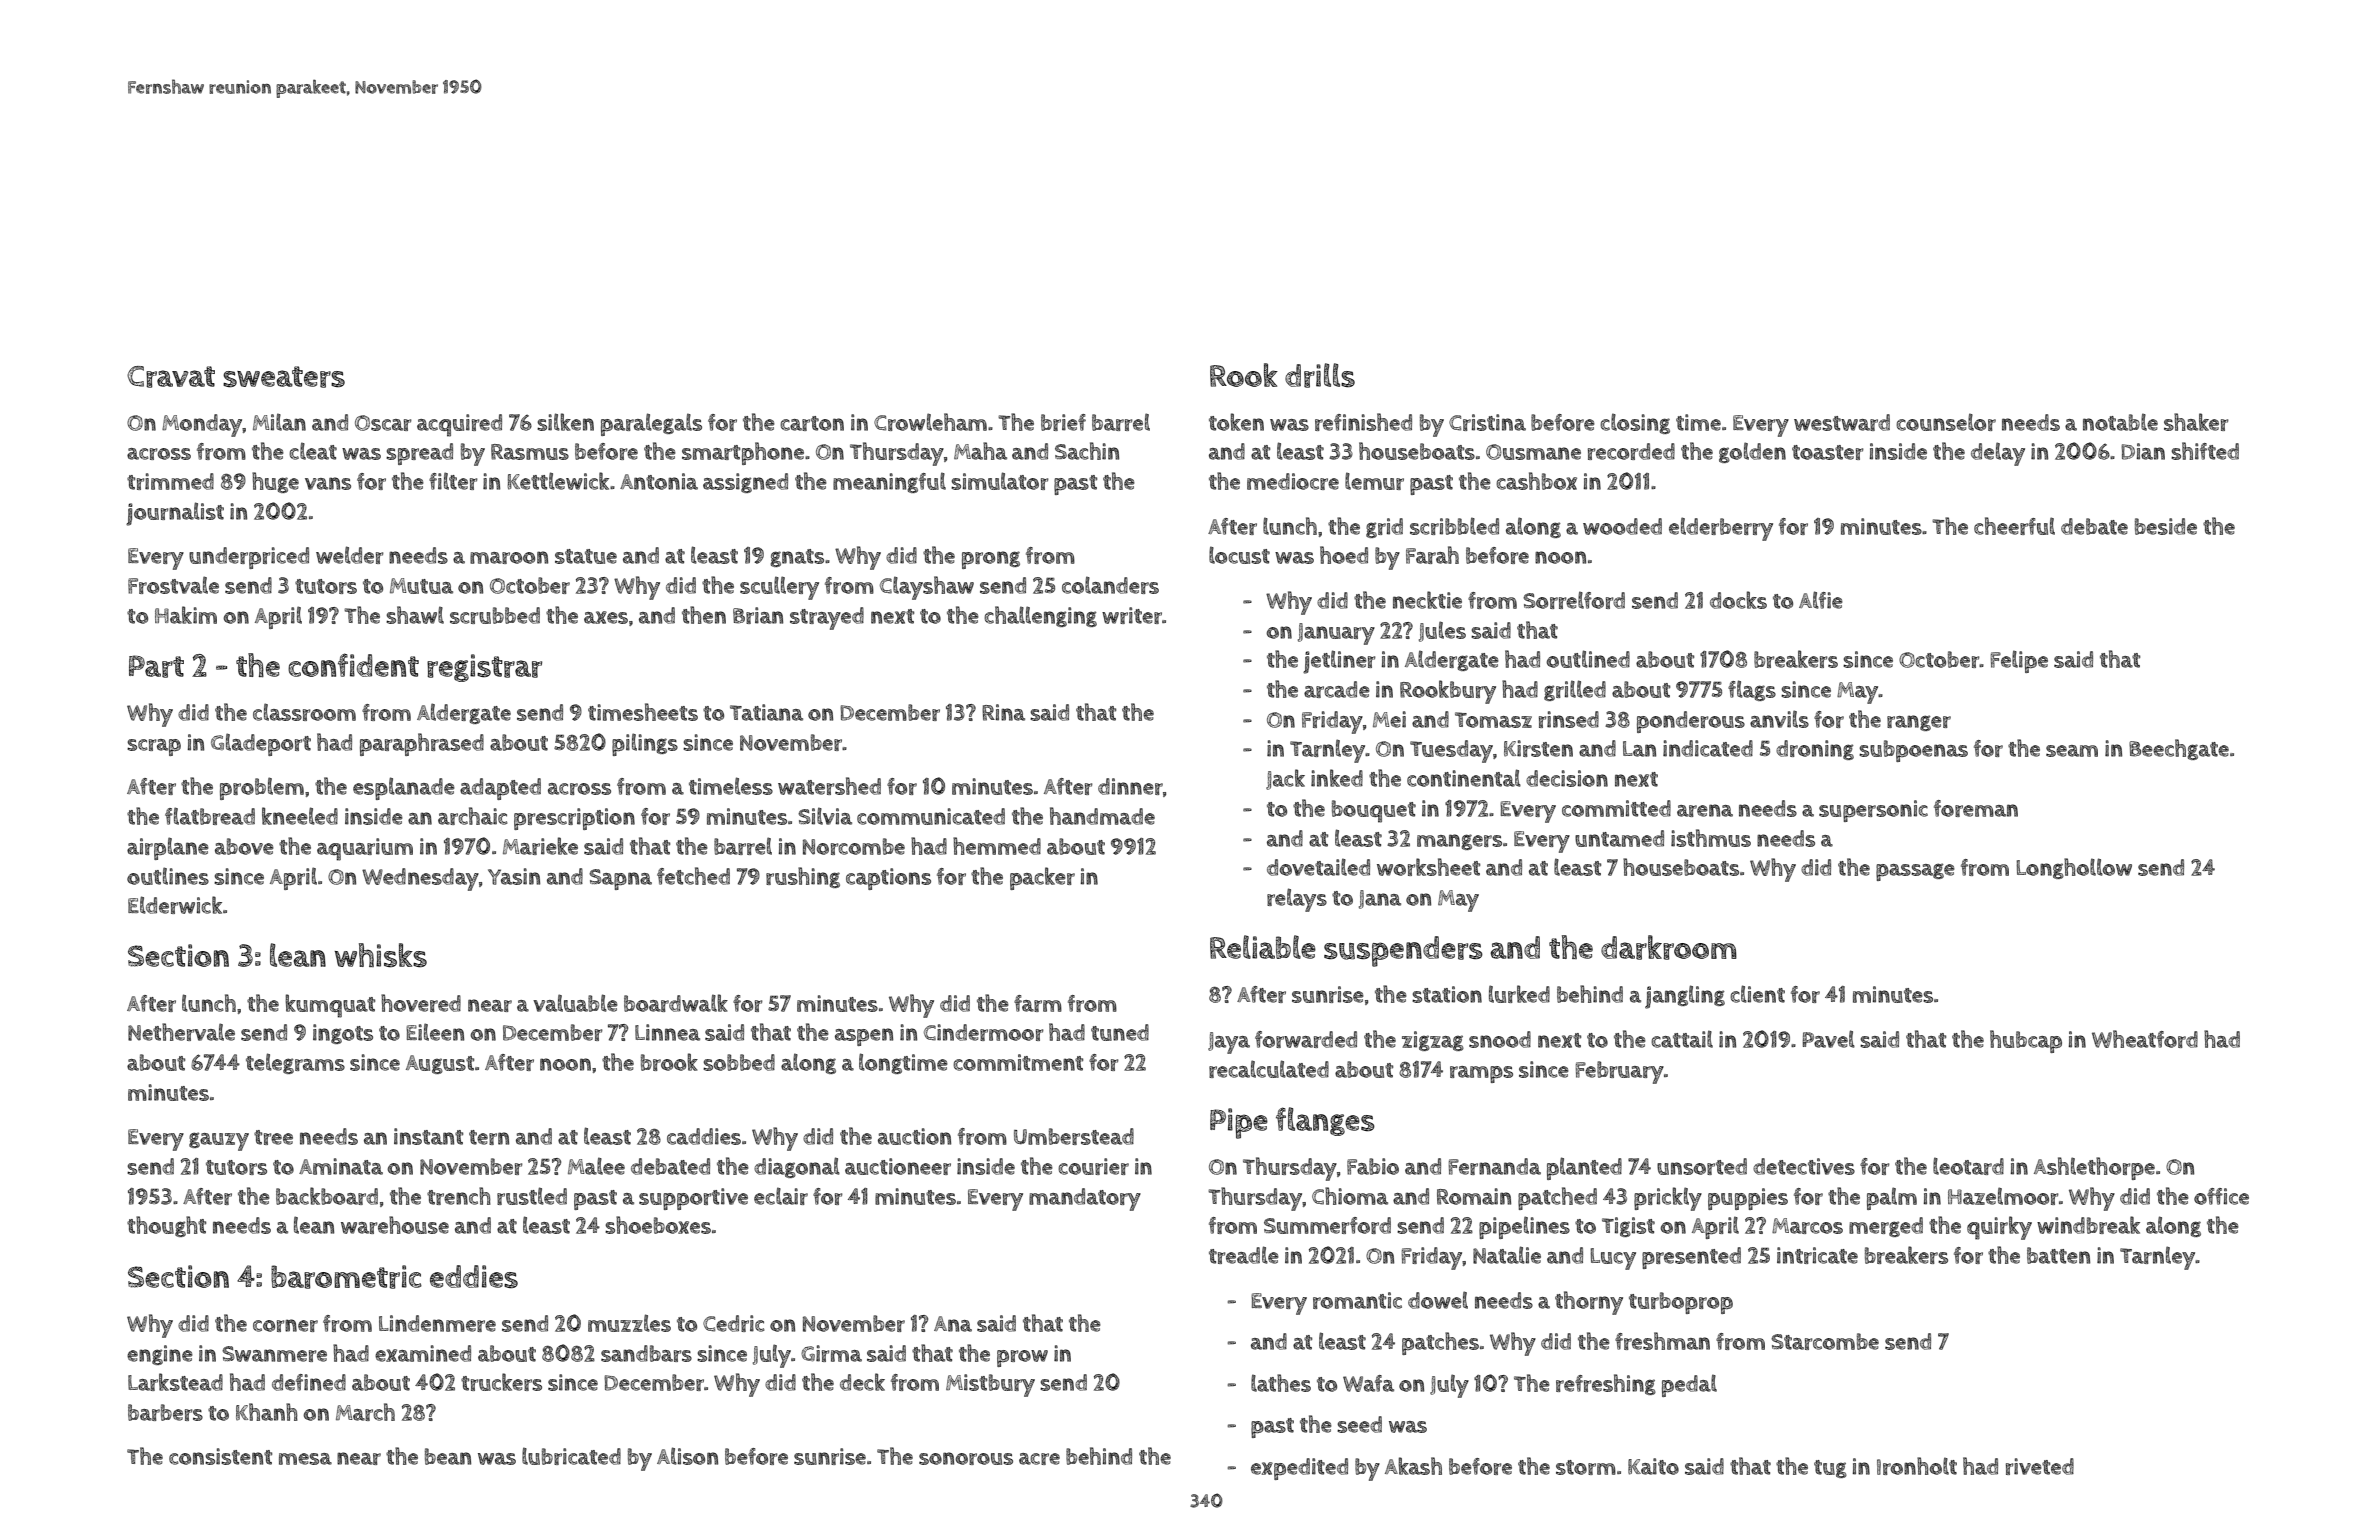 The height and width of the screenshot is (1540, 2380). What do you see at coordinates (1919, 723) in the screenshot?
I see `ranger` at bounding box center [1919, 723].
